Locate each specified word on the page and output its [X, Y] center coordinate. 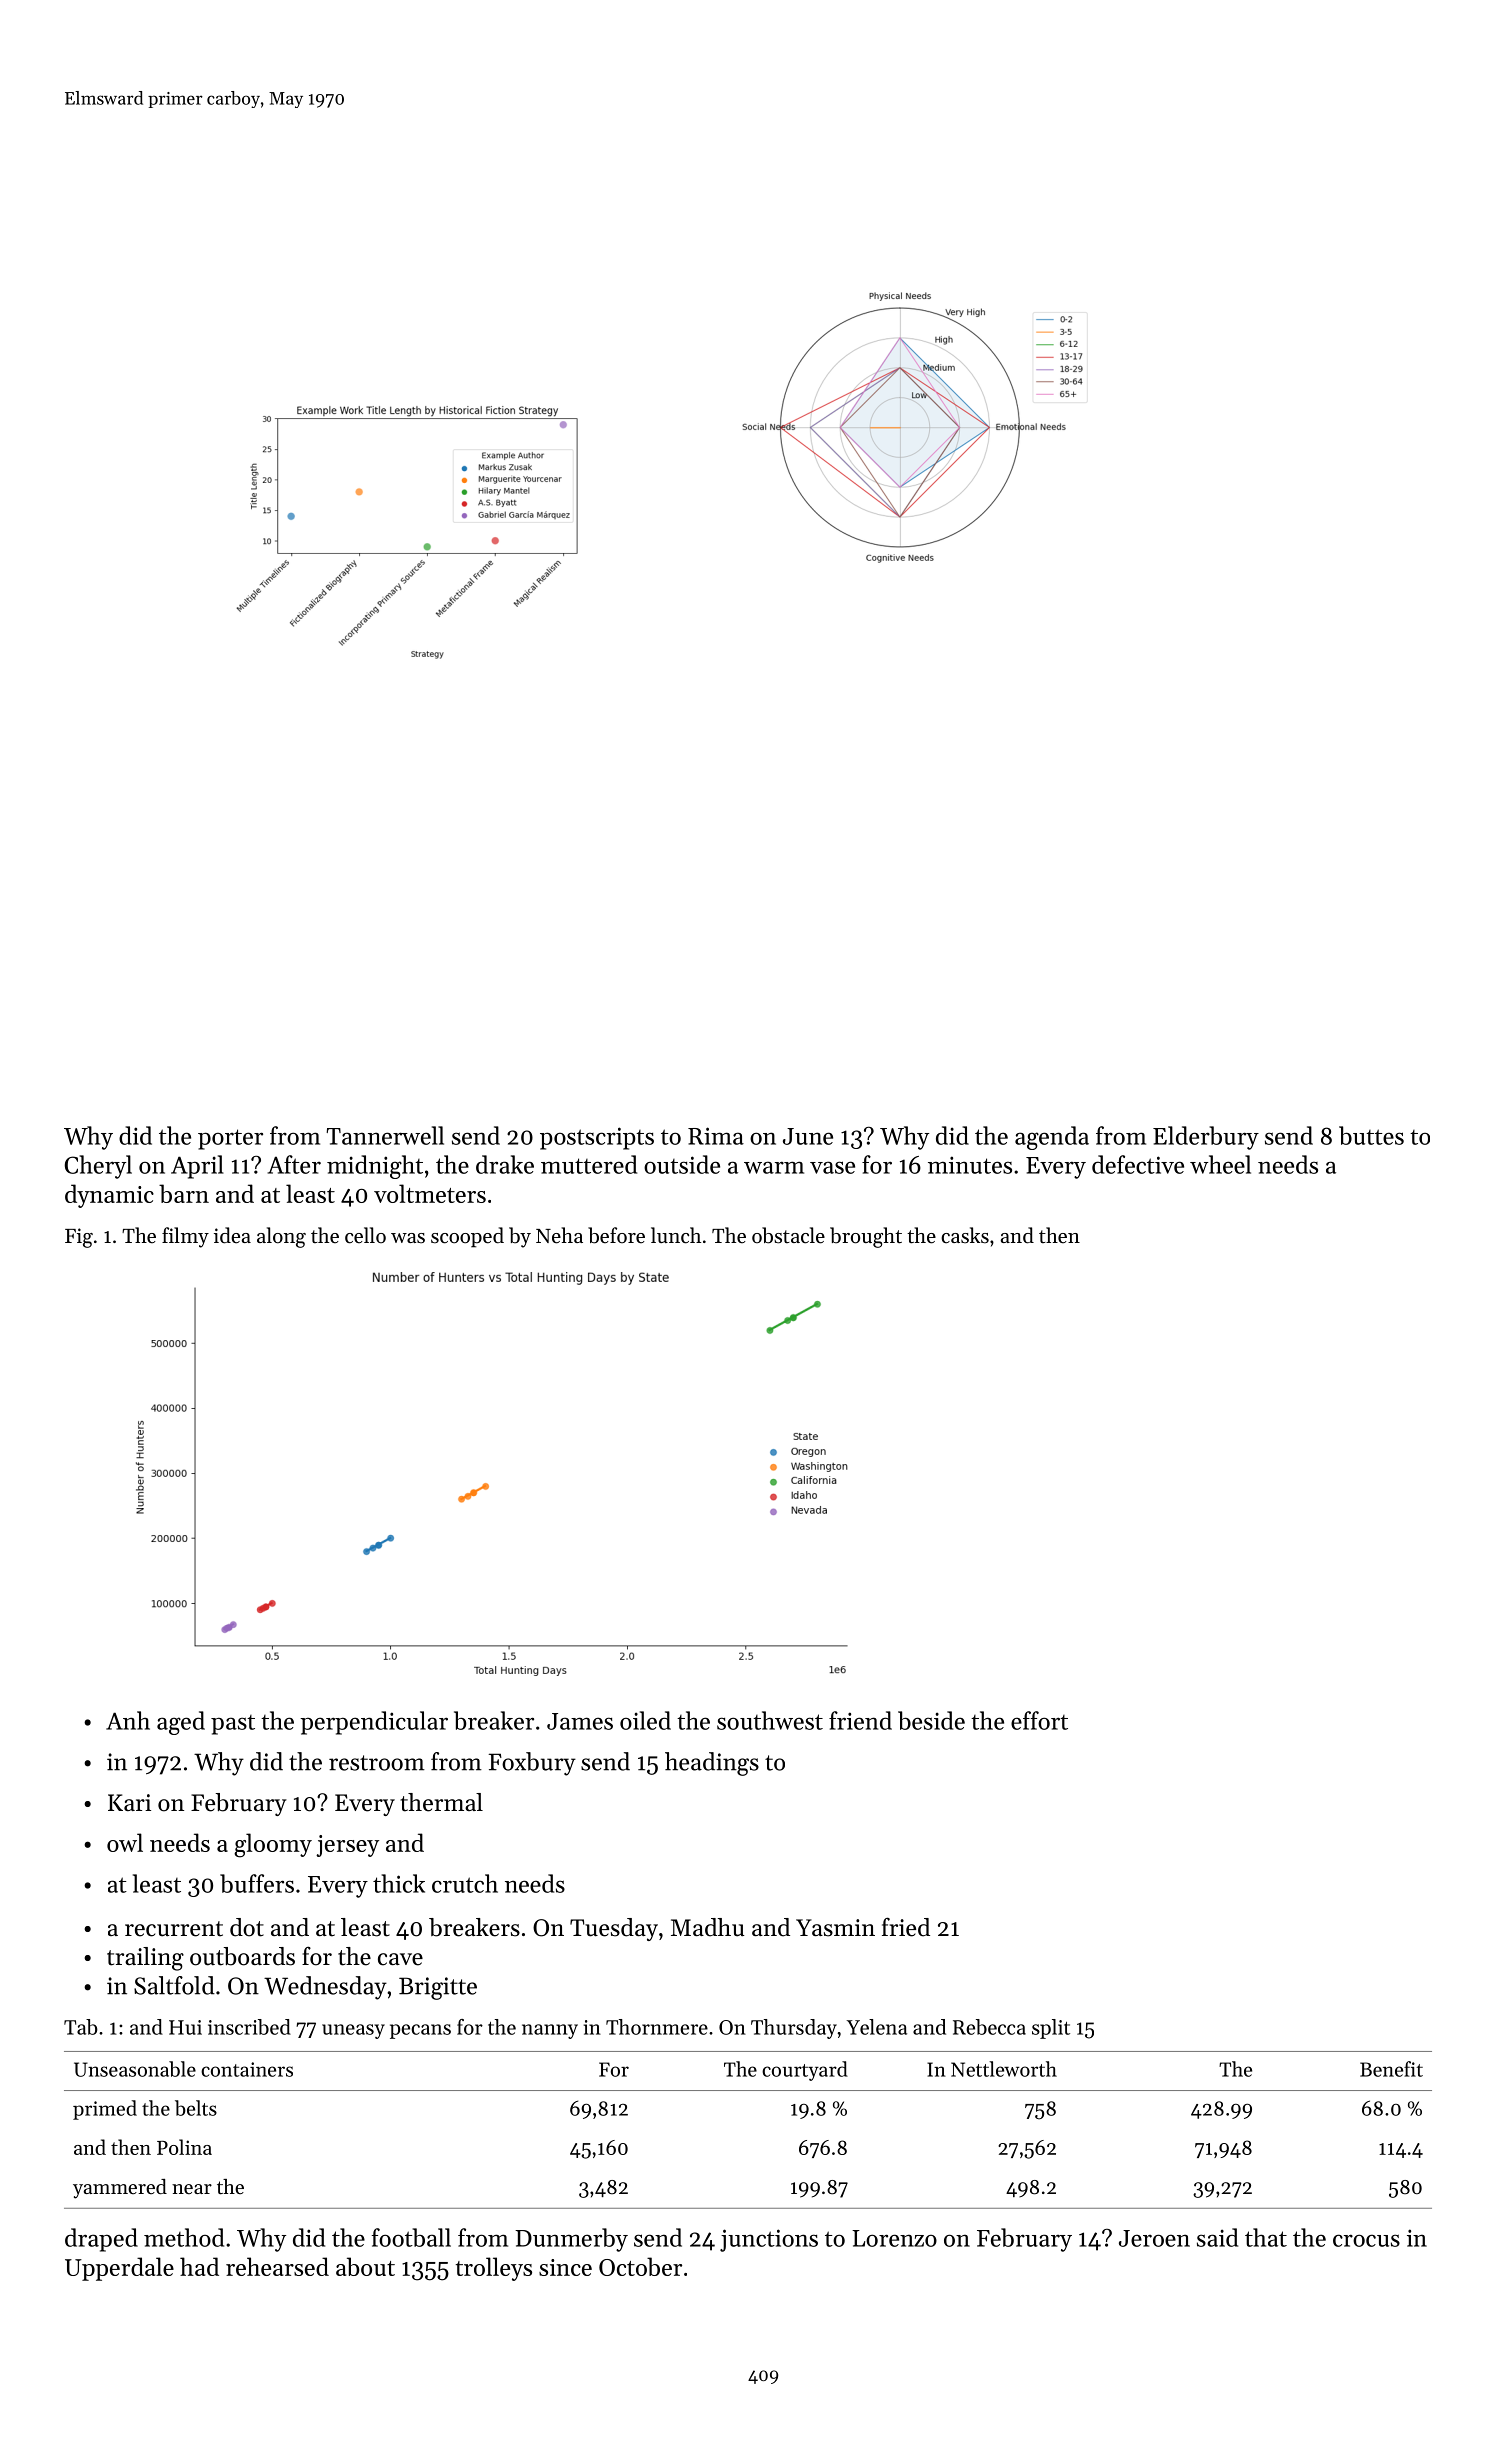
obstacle [788, 1235]
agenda [1052, 1138]
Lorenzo [894, 2238]
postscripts [597, 1138]
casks [965, 1235]
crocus [1366, 2240]
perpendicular [374, 1723]
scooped [467, 1237]
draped [101, 2240]
